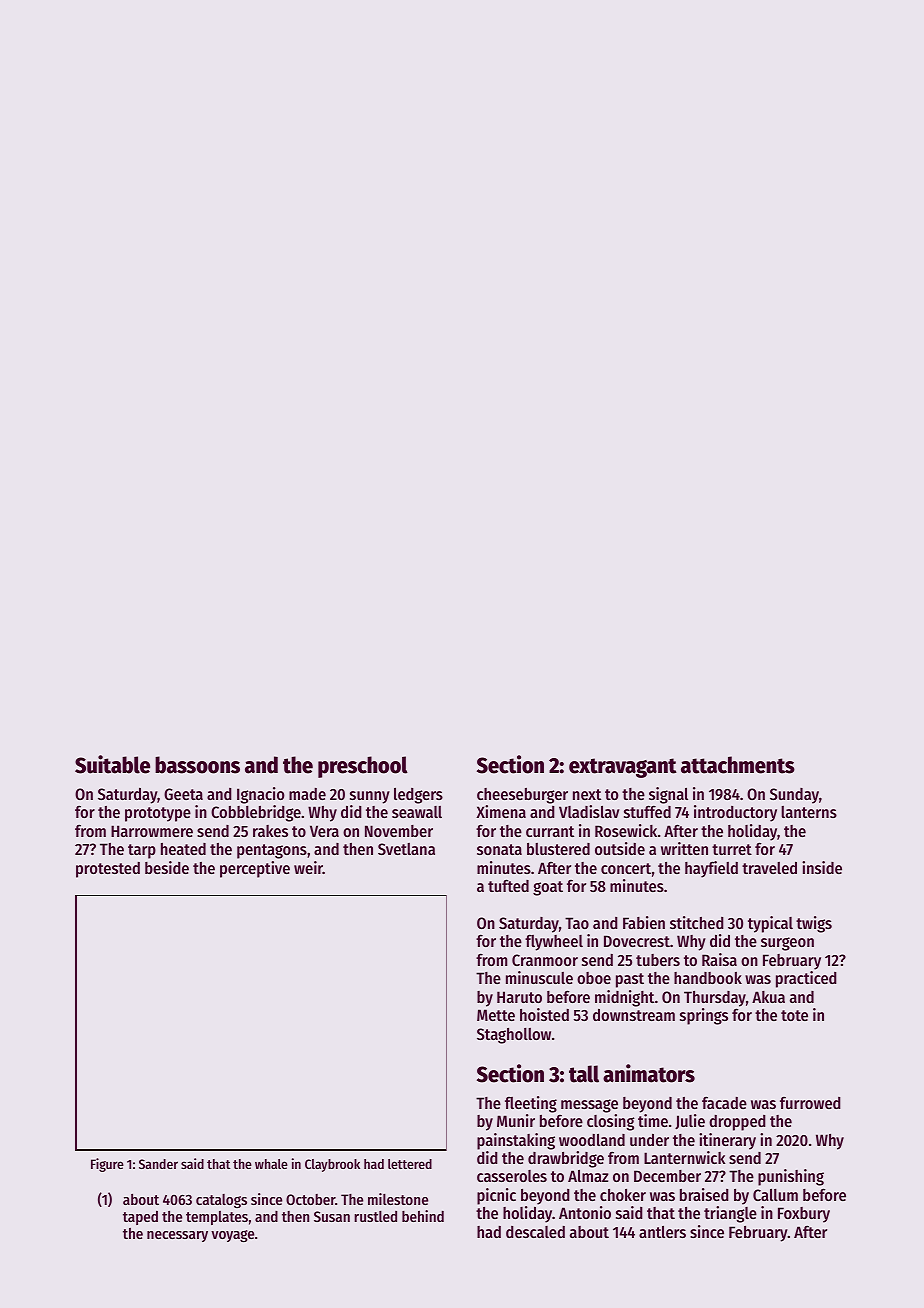 The image size is (924, 1308). What do you see at coordinates (496, 1015) in the document?
I see `Mette` at bounding box center [496, 1015].
